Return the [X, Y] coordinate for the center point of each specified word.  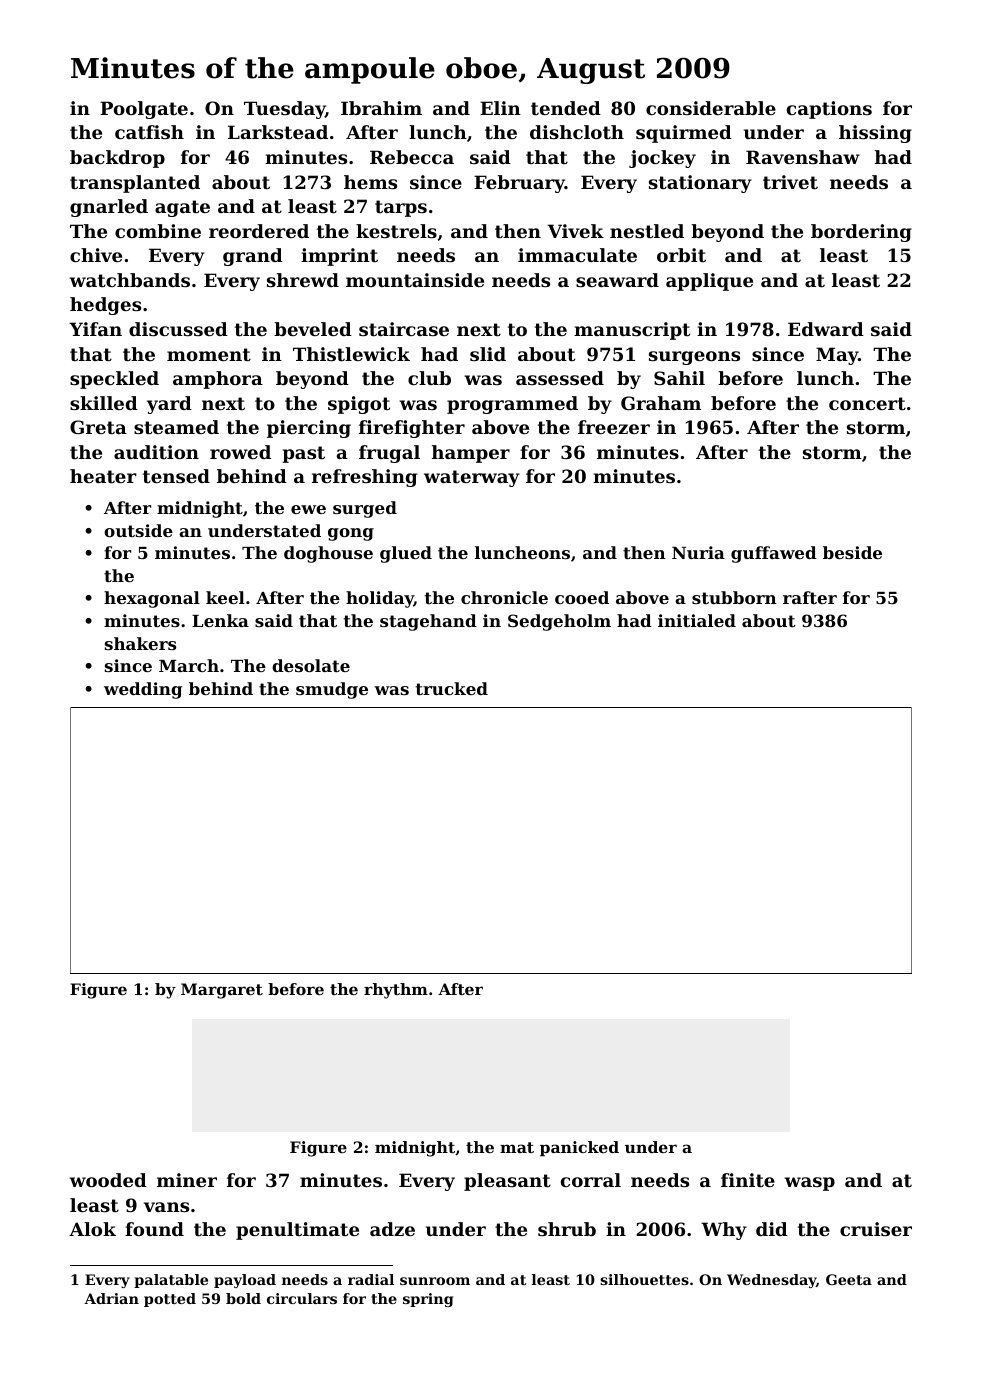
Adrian [111, 1298]
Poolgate [144, 110]
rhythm [396, 991]
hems [370, 182]
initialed [697, 620]
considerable [711, 108]
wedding [143, 690]
